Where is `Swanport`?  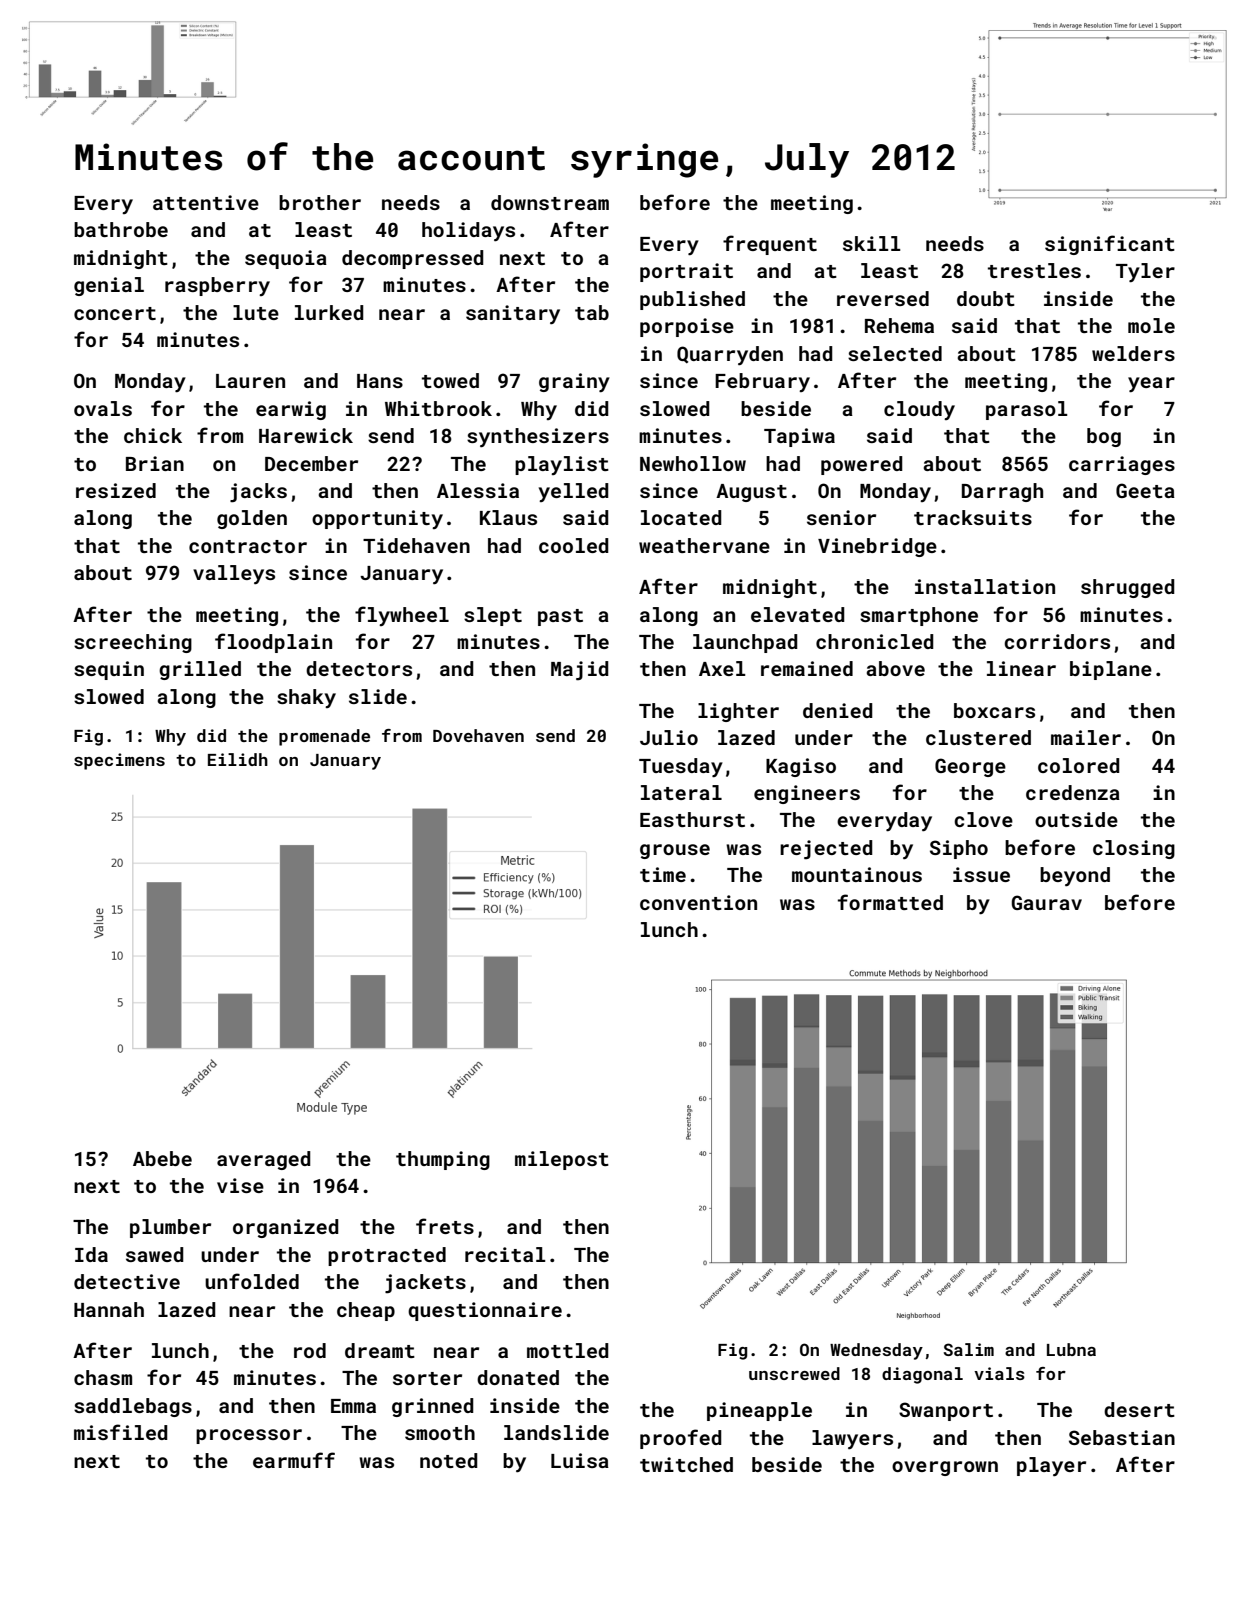 Swanport is located at coordinates (946, 1411).
